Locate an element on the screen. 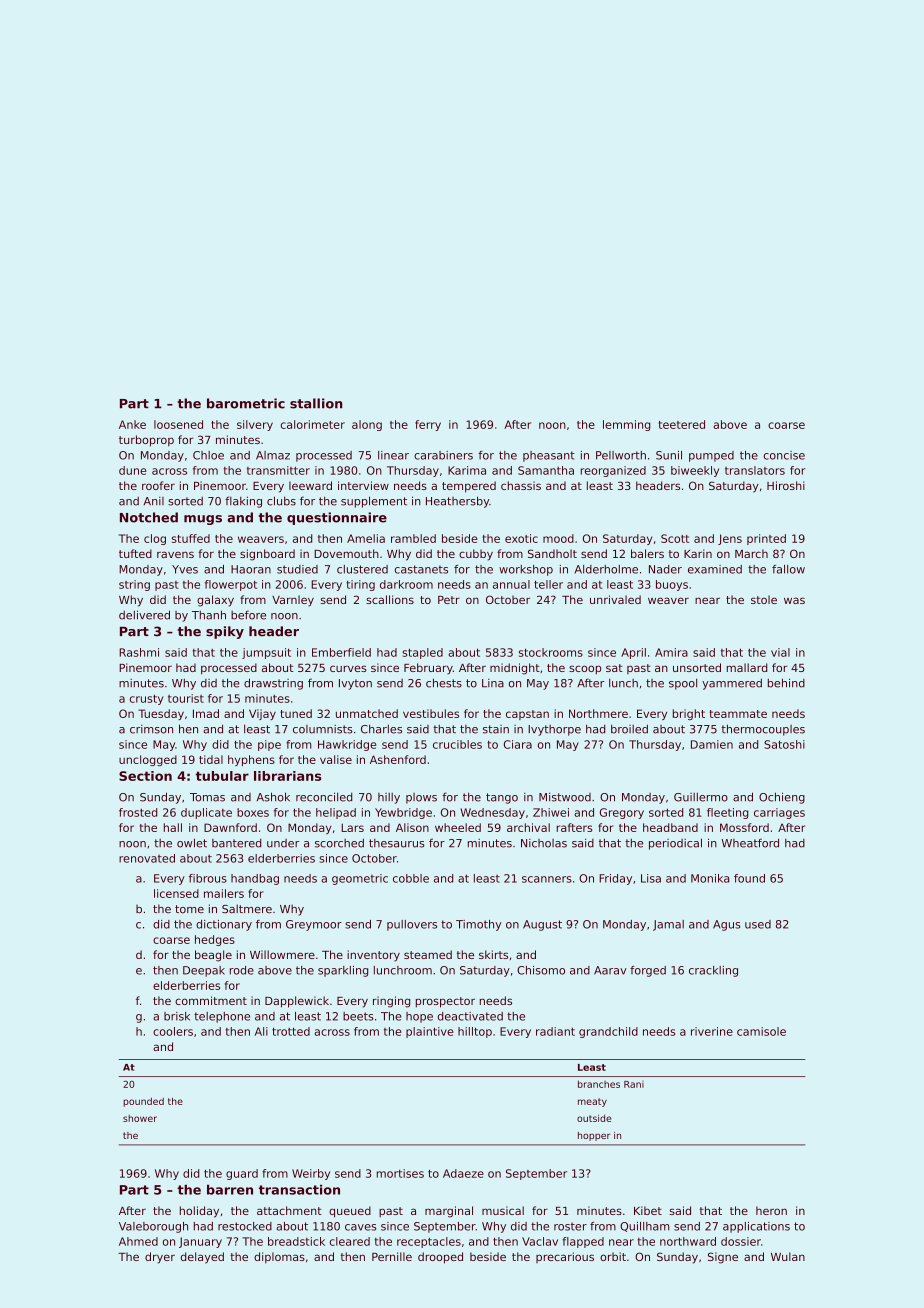  ferry is located at coordinates (428, 425).
